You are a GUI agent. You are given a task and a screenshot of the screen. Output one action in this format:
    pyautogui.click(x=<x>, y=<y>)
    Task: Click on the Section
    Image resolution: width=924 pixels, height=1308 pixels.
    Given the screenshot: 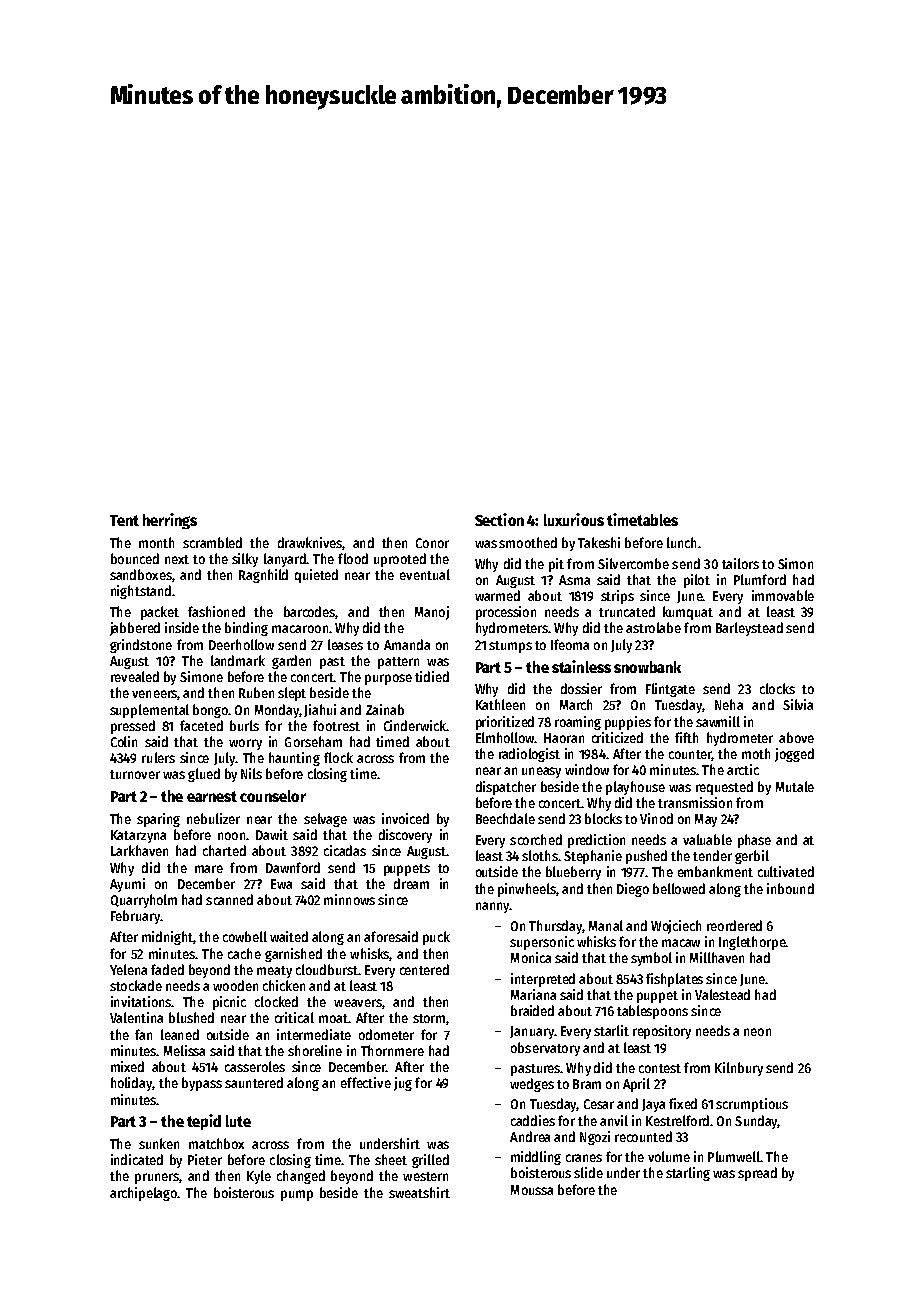 What is the action you would take?
    pyautogui.click(x=499, y=519)
